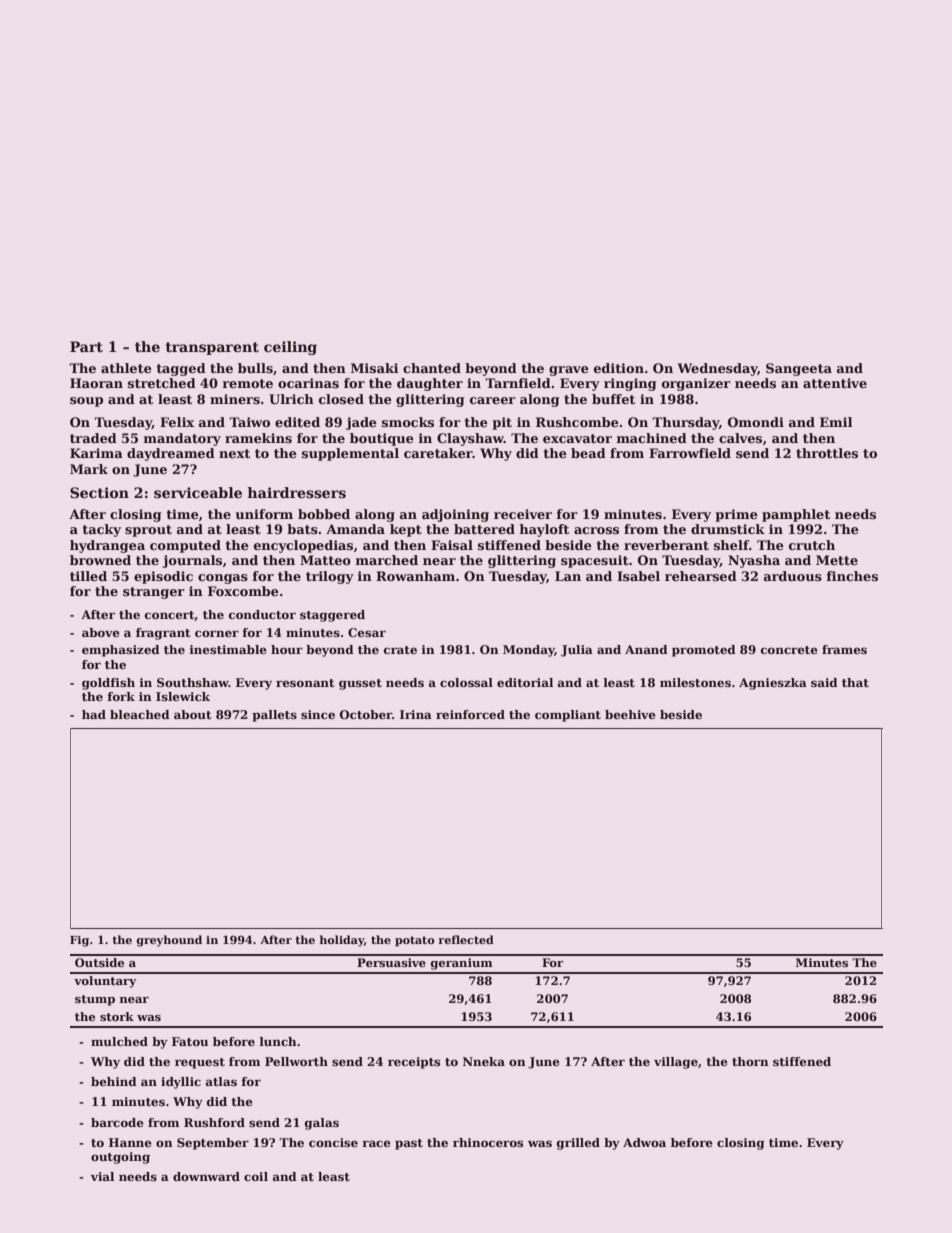 This image has width=952, height=1233. I want to click on village, so click(676, 1063).
